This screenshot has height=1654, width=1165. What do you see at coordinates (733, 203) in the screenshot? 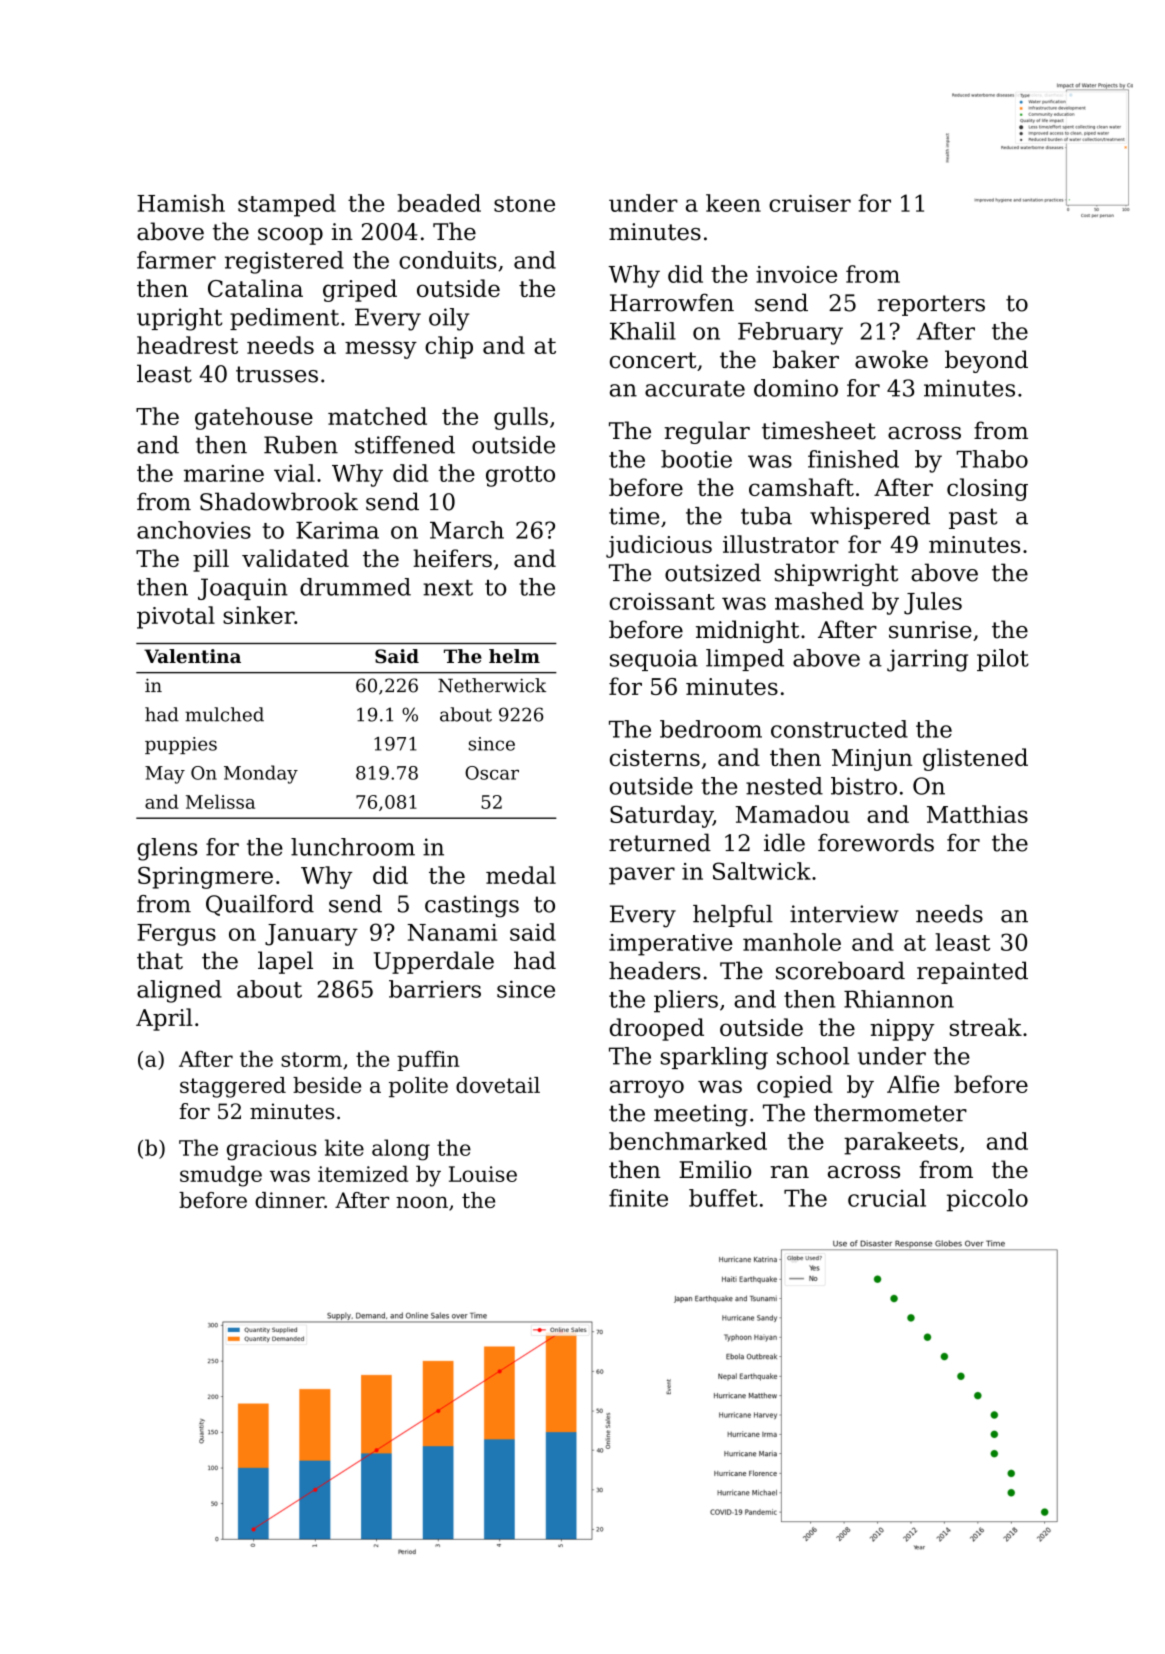
I see `keen` at bounding box center [733, 203].
